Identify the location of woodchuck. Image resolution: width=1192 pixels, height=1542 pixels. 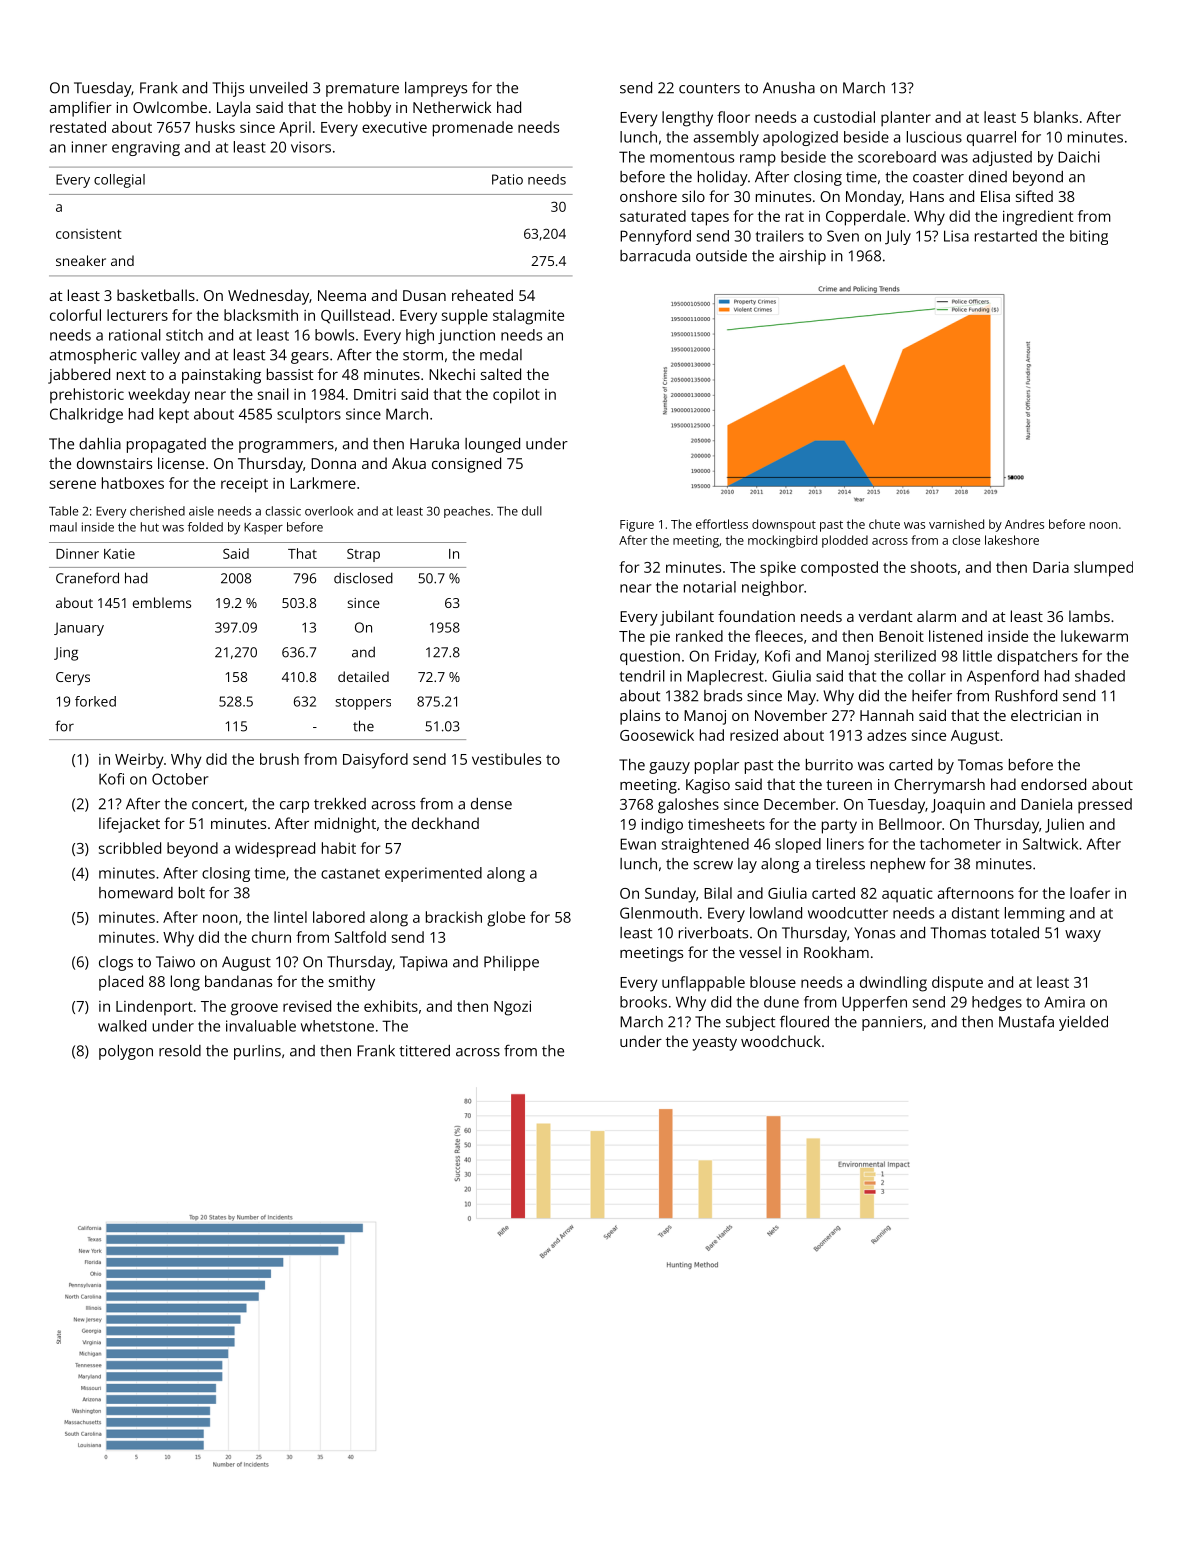
(781, 1041).
